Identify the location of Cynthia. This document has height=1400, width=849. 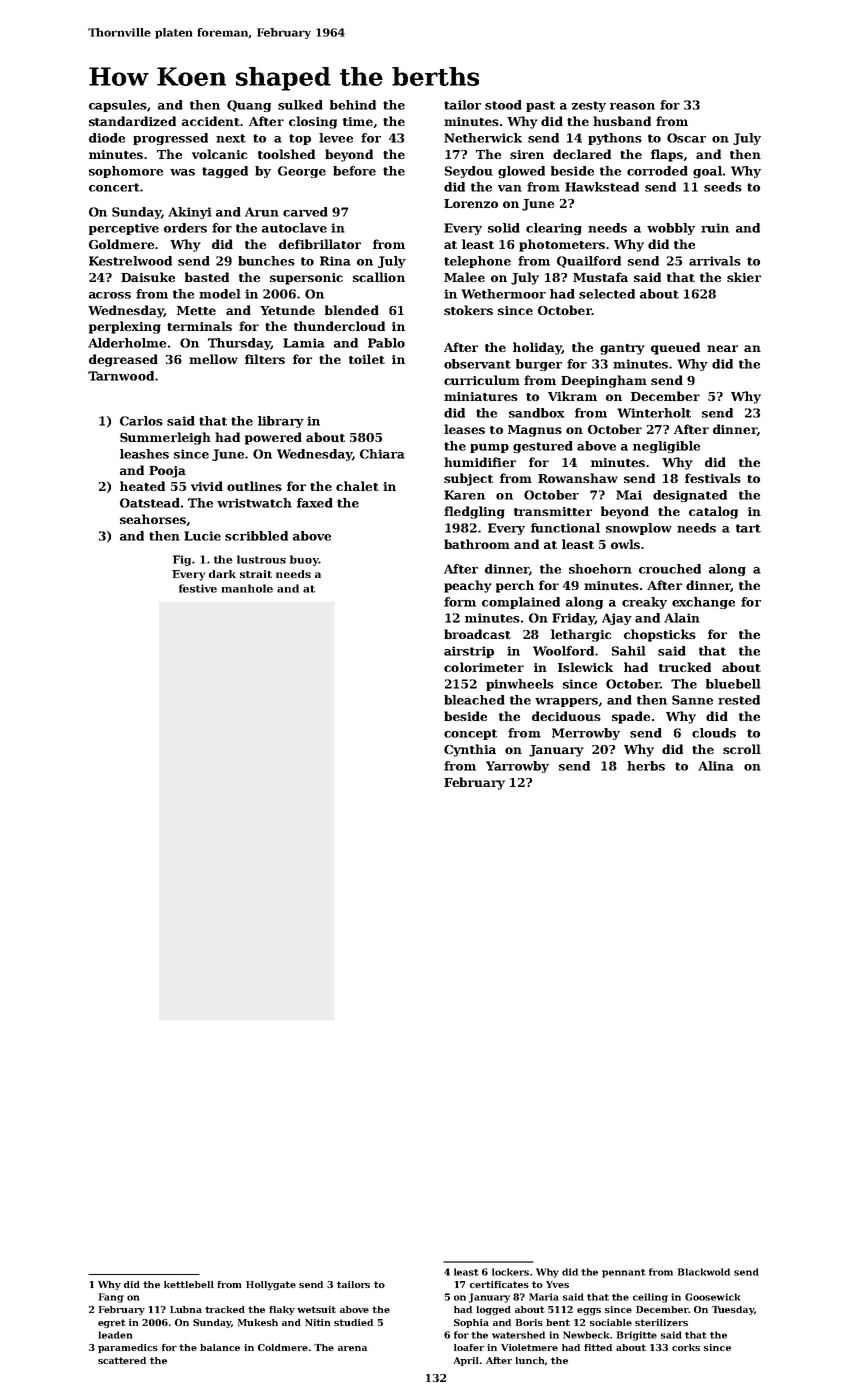
(470, 750).
